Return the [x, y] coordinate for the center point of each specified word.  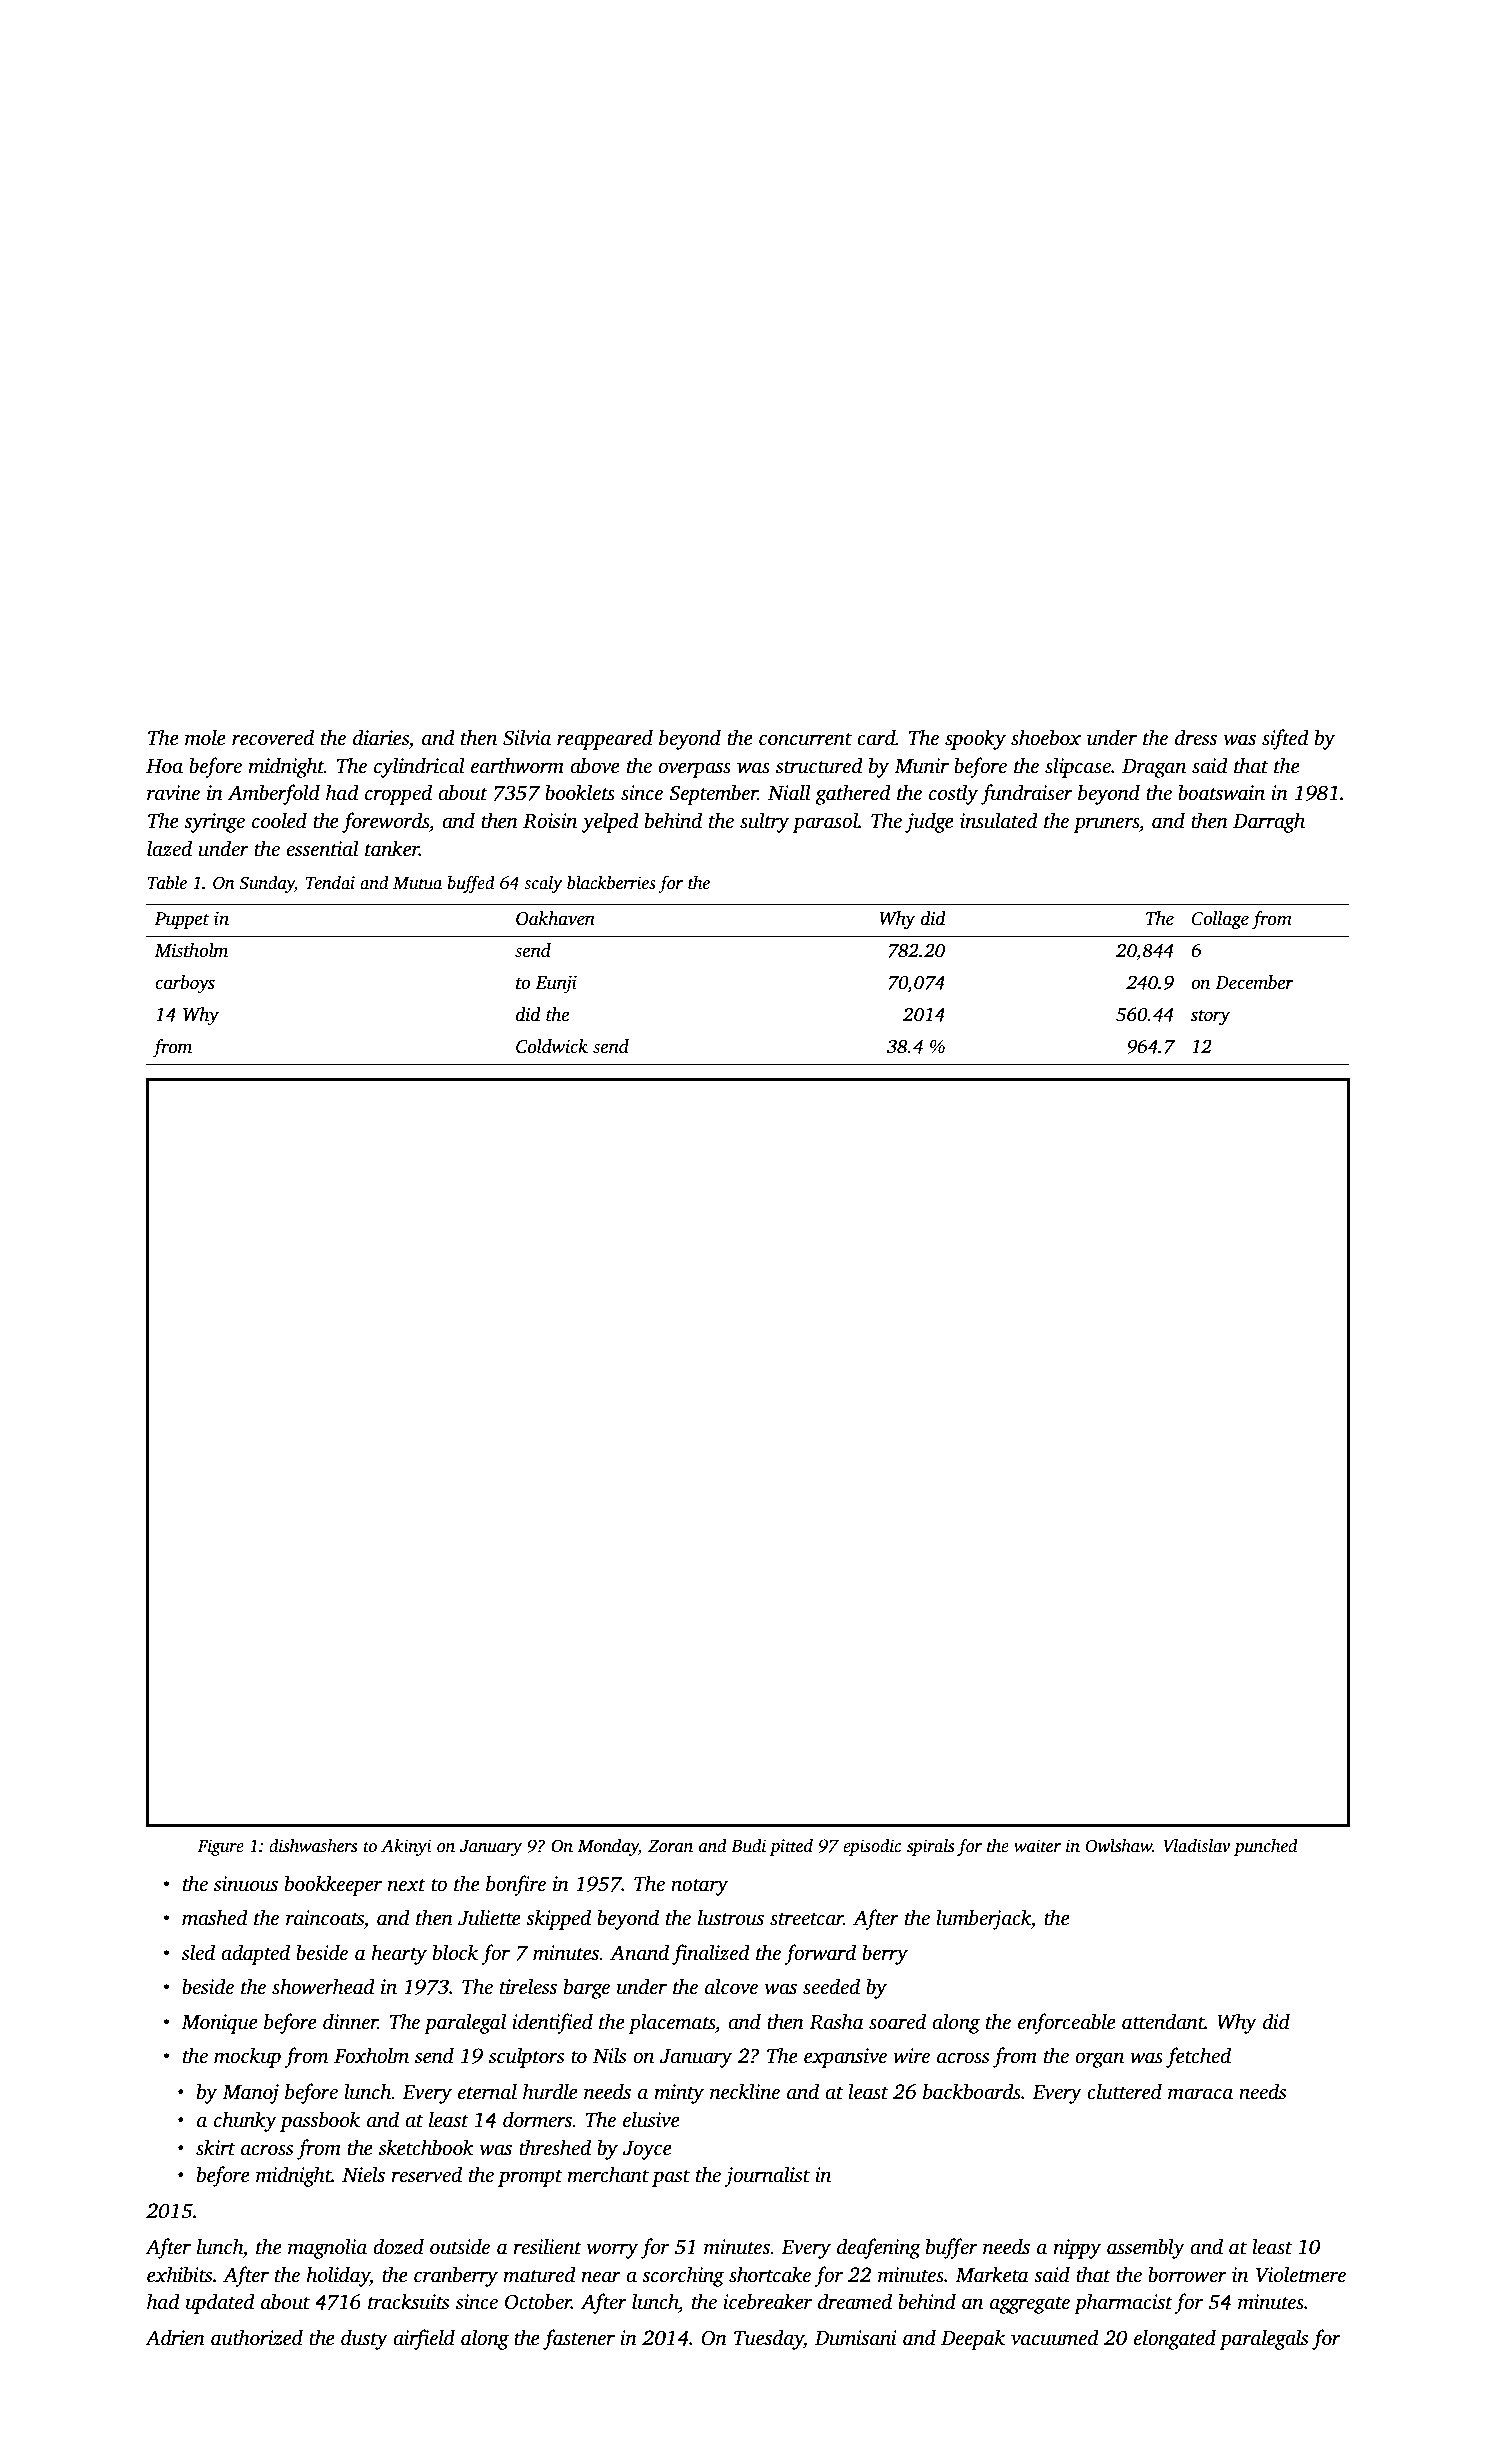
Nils [609, 2055]
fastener [579, 2339]
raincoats [325, 1918]
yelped [610, 822]
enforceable [1067, 2023]
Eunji [556, 984]
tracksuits [408, 2301]
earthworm [517, 765]
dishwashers [313, 1846]
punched [1266, 1847]
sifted [1285, 739]
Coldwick [552, 1046]
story [1210, 1018]
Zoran [670, 1846]
